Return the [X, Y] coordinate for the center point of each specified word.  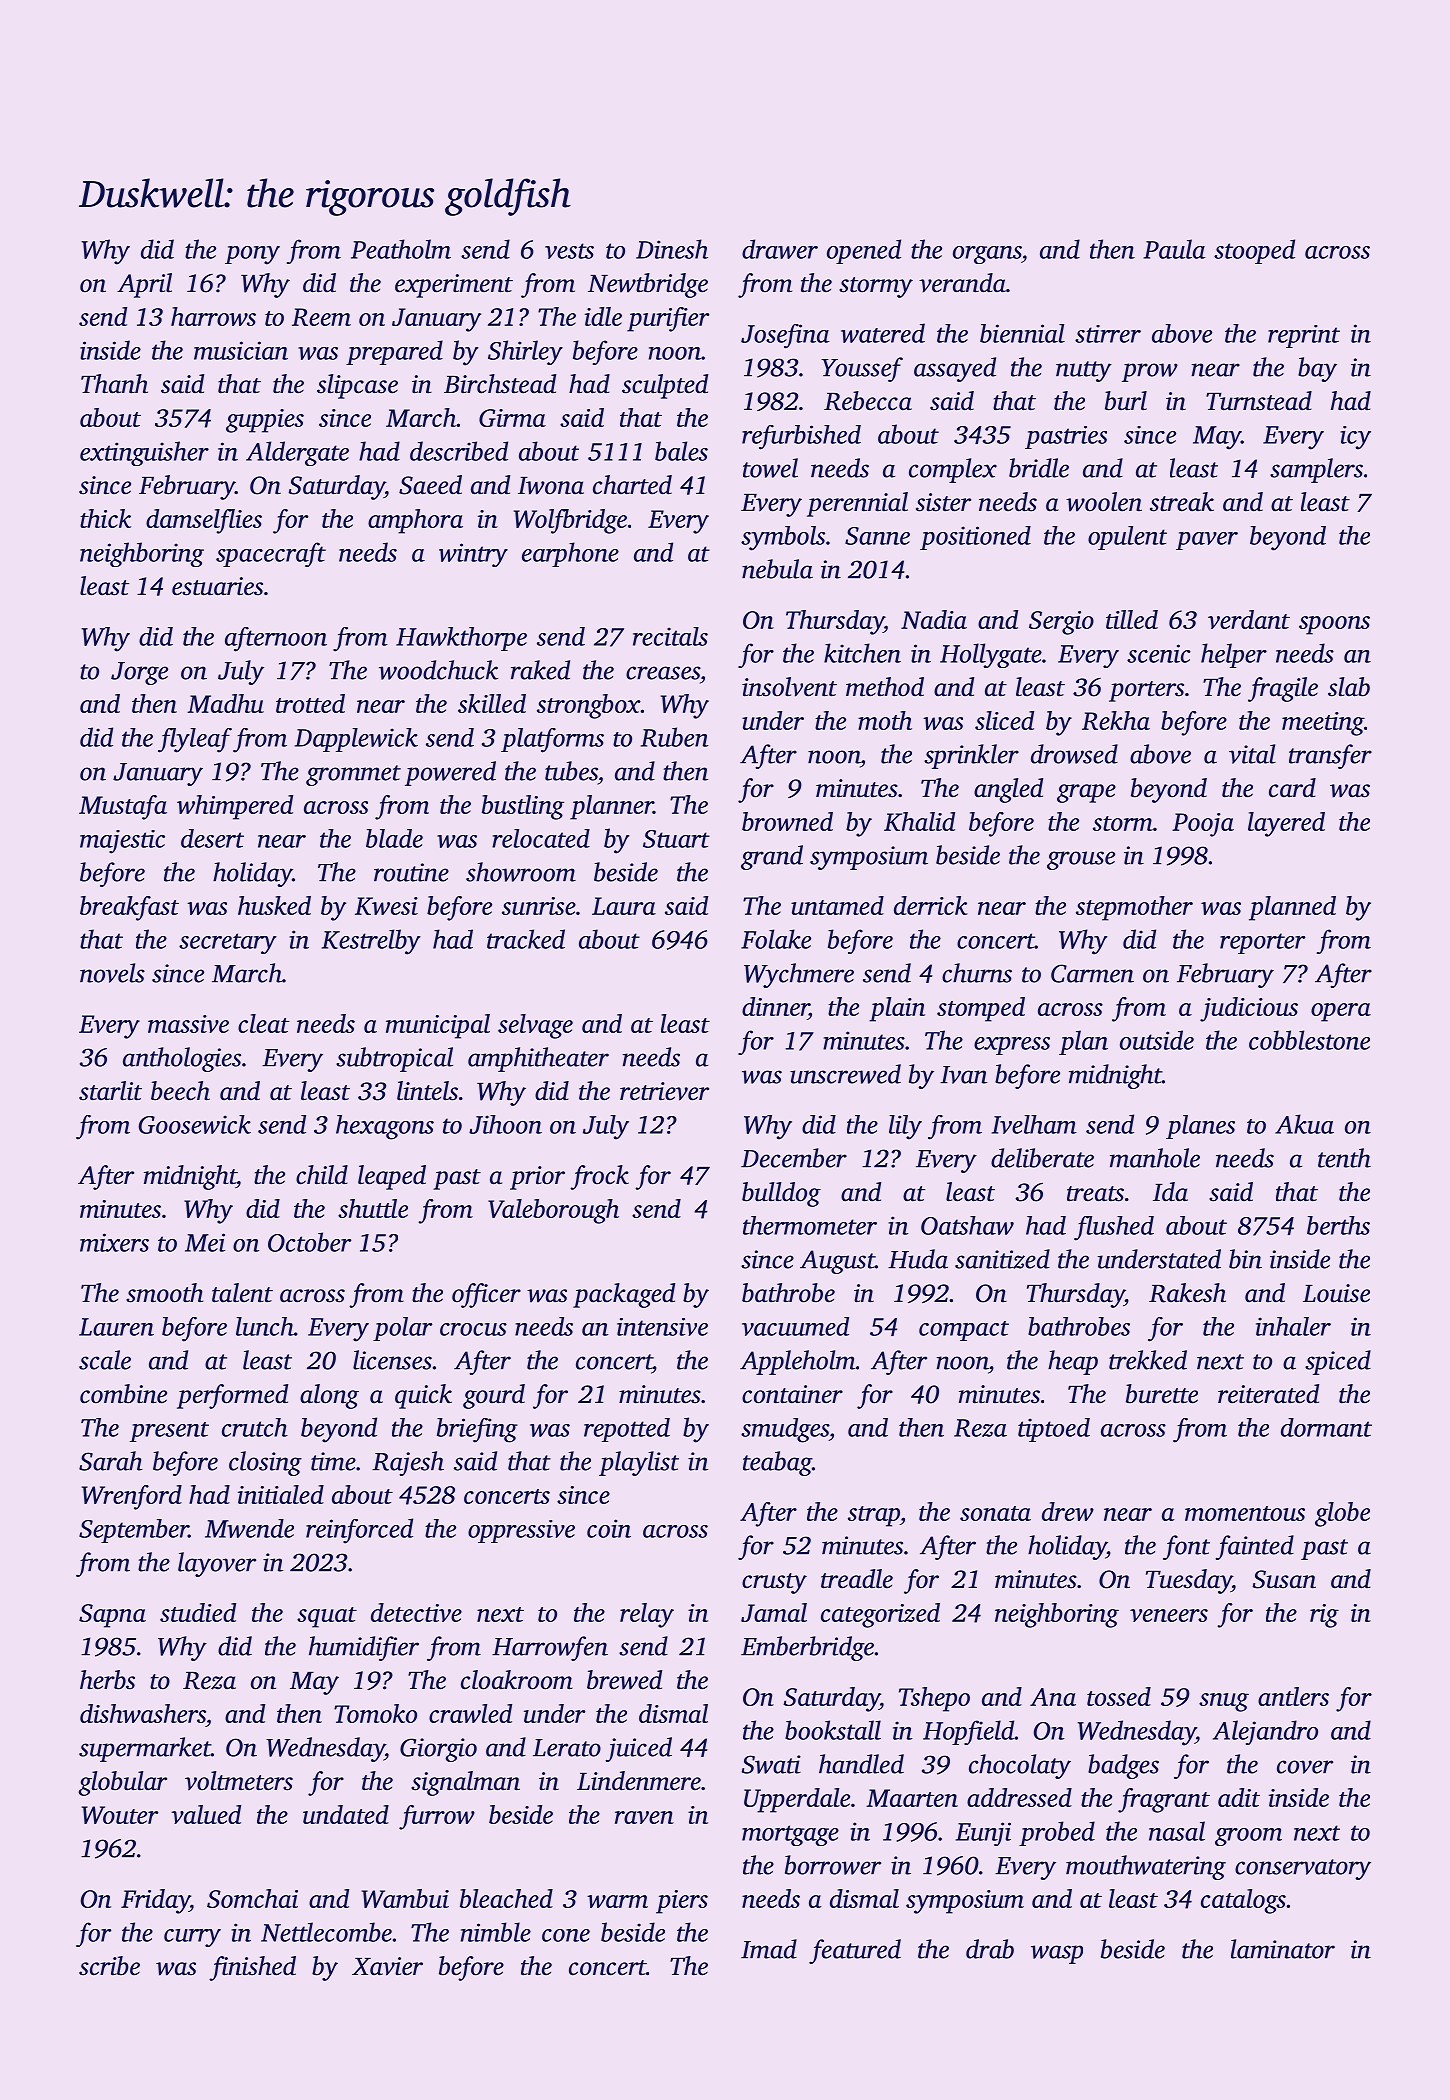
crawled [470, 1713]
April [144, 285]
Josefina [785, 336]
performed [232, 1396]
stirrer [1108, 334]
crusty [774, 1583]
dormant [1326, 1427]
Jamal [774, 1612]
